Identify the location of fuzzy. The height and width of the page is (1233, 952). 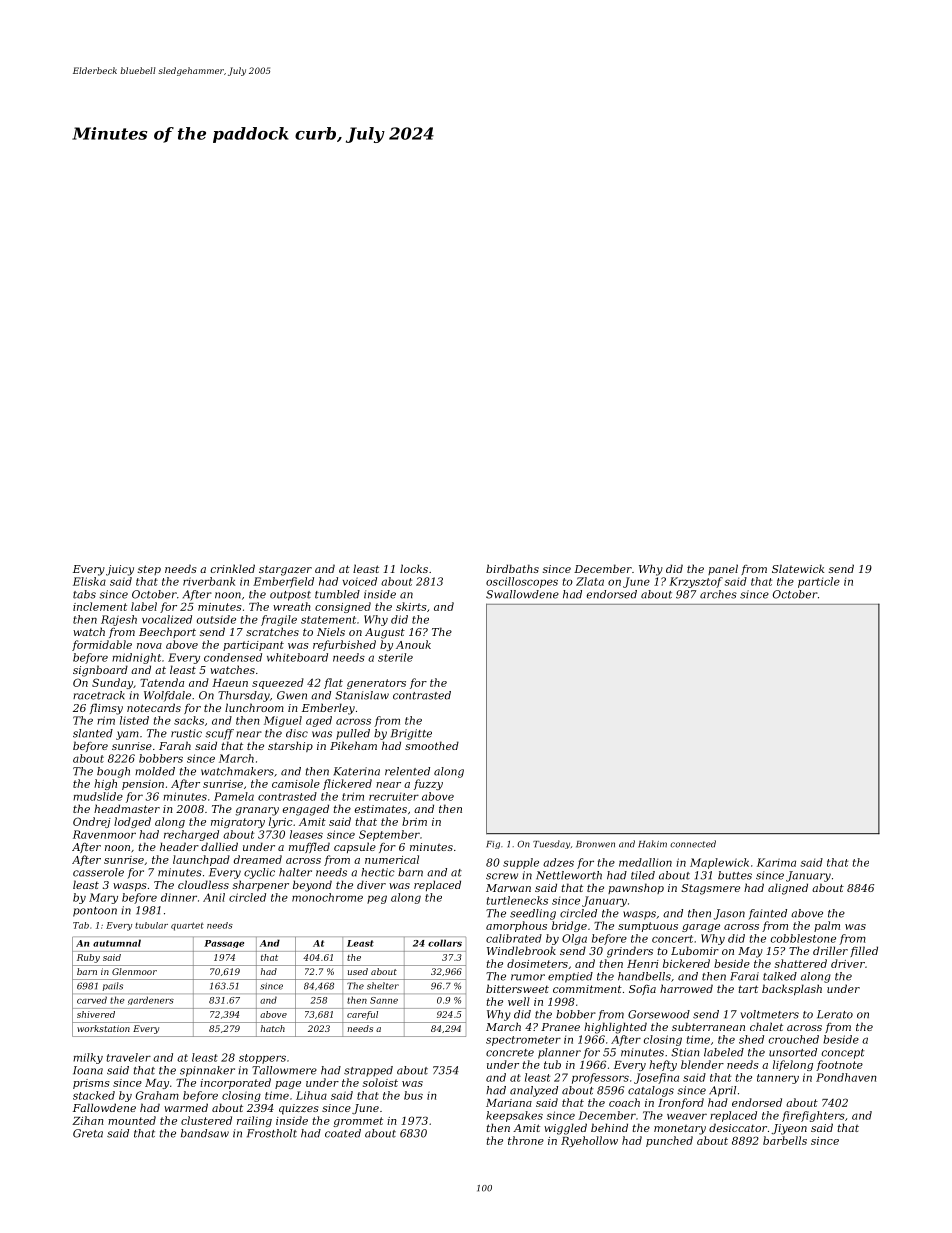
(428, 784).
